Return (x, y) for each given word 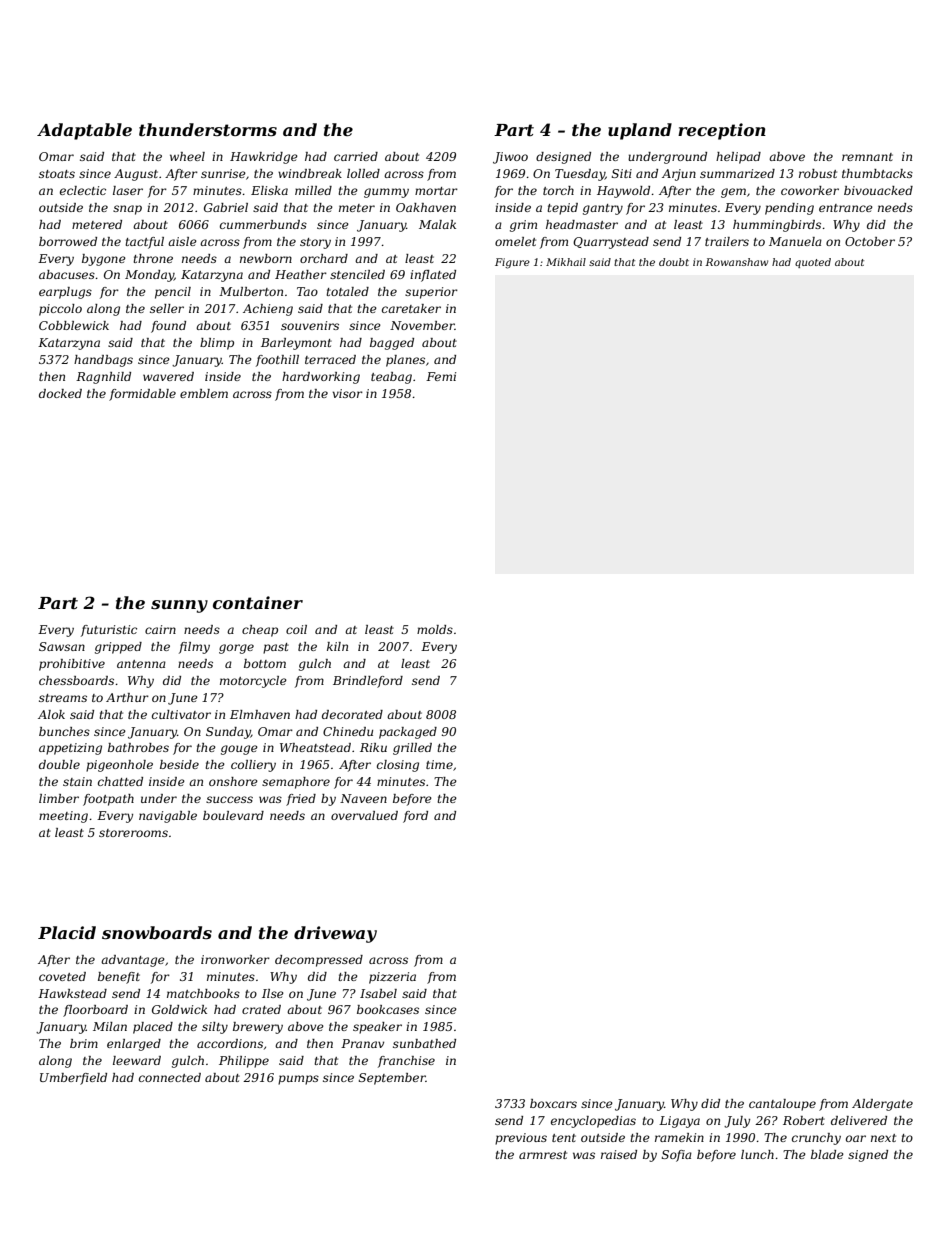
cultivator (181, 714)
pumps (298, 1080)
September (392, 1079)
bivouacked (878, 190)
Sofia (677, 1156)
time (439, 764)
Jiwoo (510, 158)
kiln (337, 646)
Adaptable (84, 131)
